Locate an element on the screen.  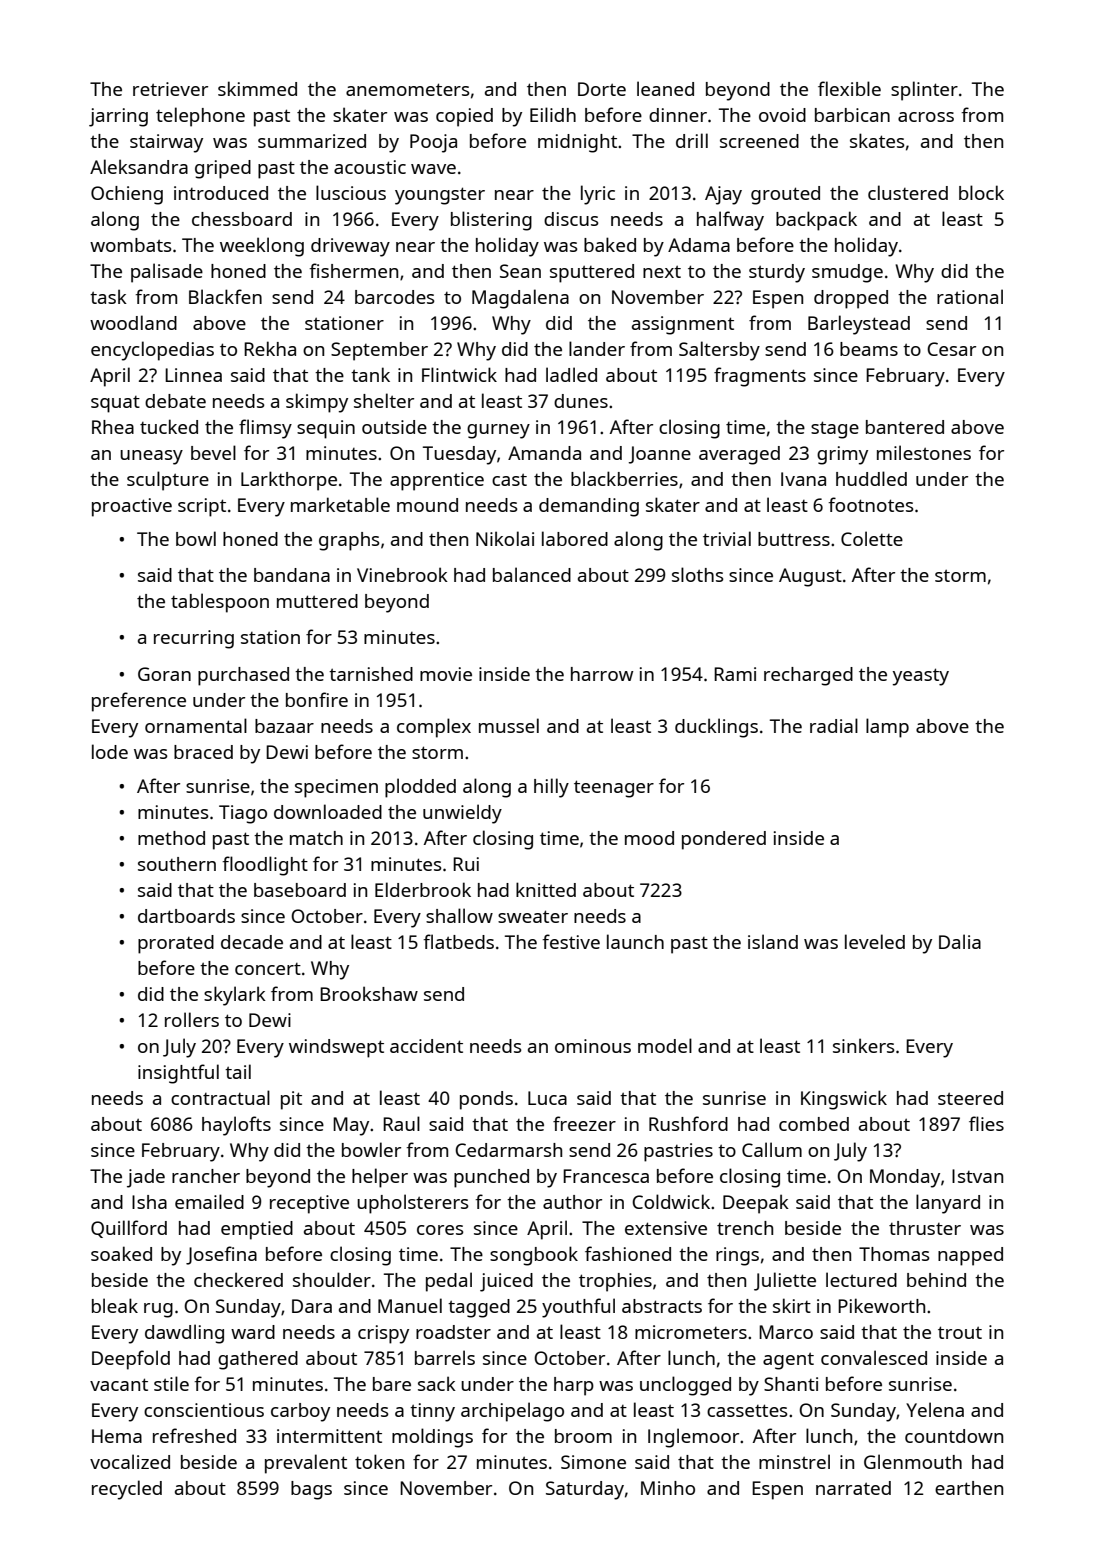
Saturday is located at coordinates (585, 1490).
